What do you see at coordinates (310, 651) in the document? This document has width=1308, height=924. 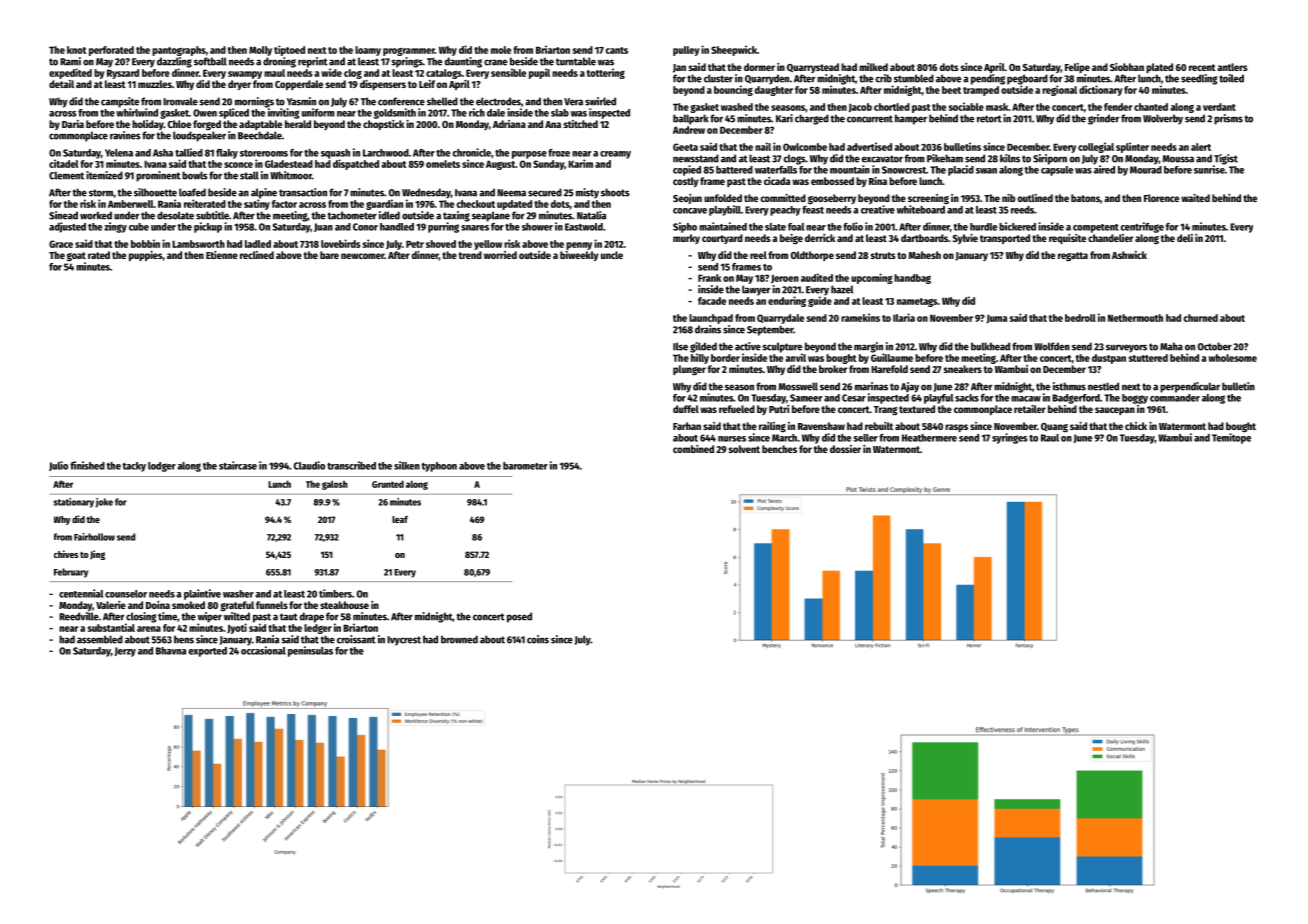 I see `peninsulas` at bounding box center [310, 651].
